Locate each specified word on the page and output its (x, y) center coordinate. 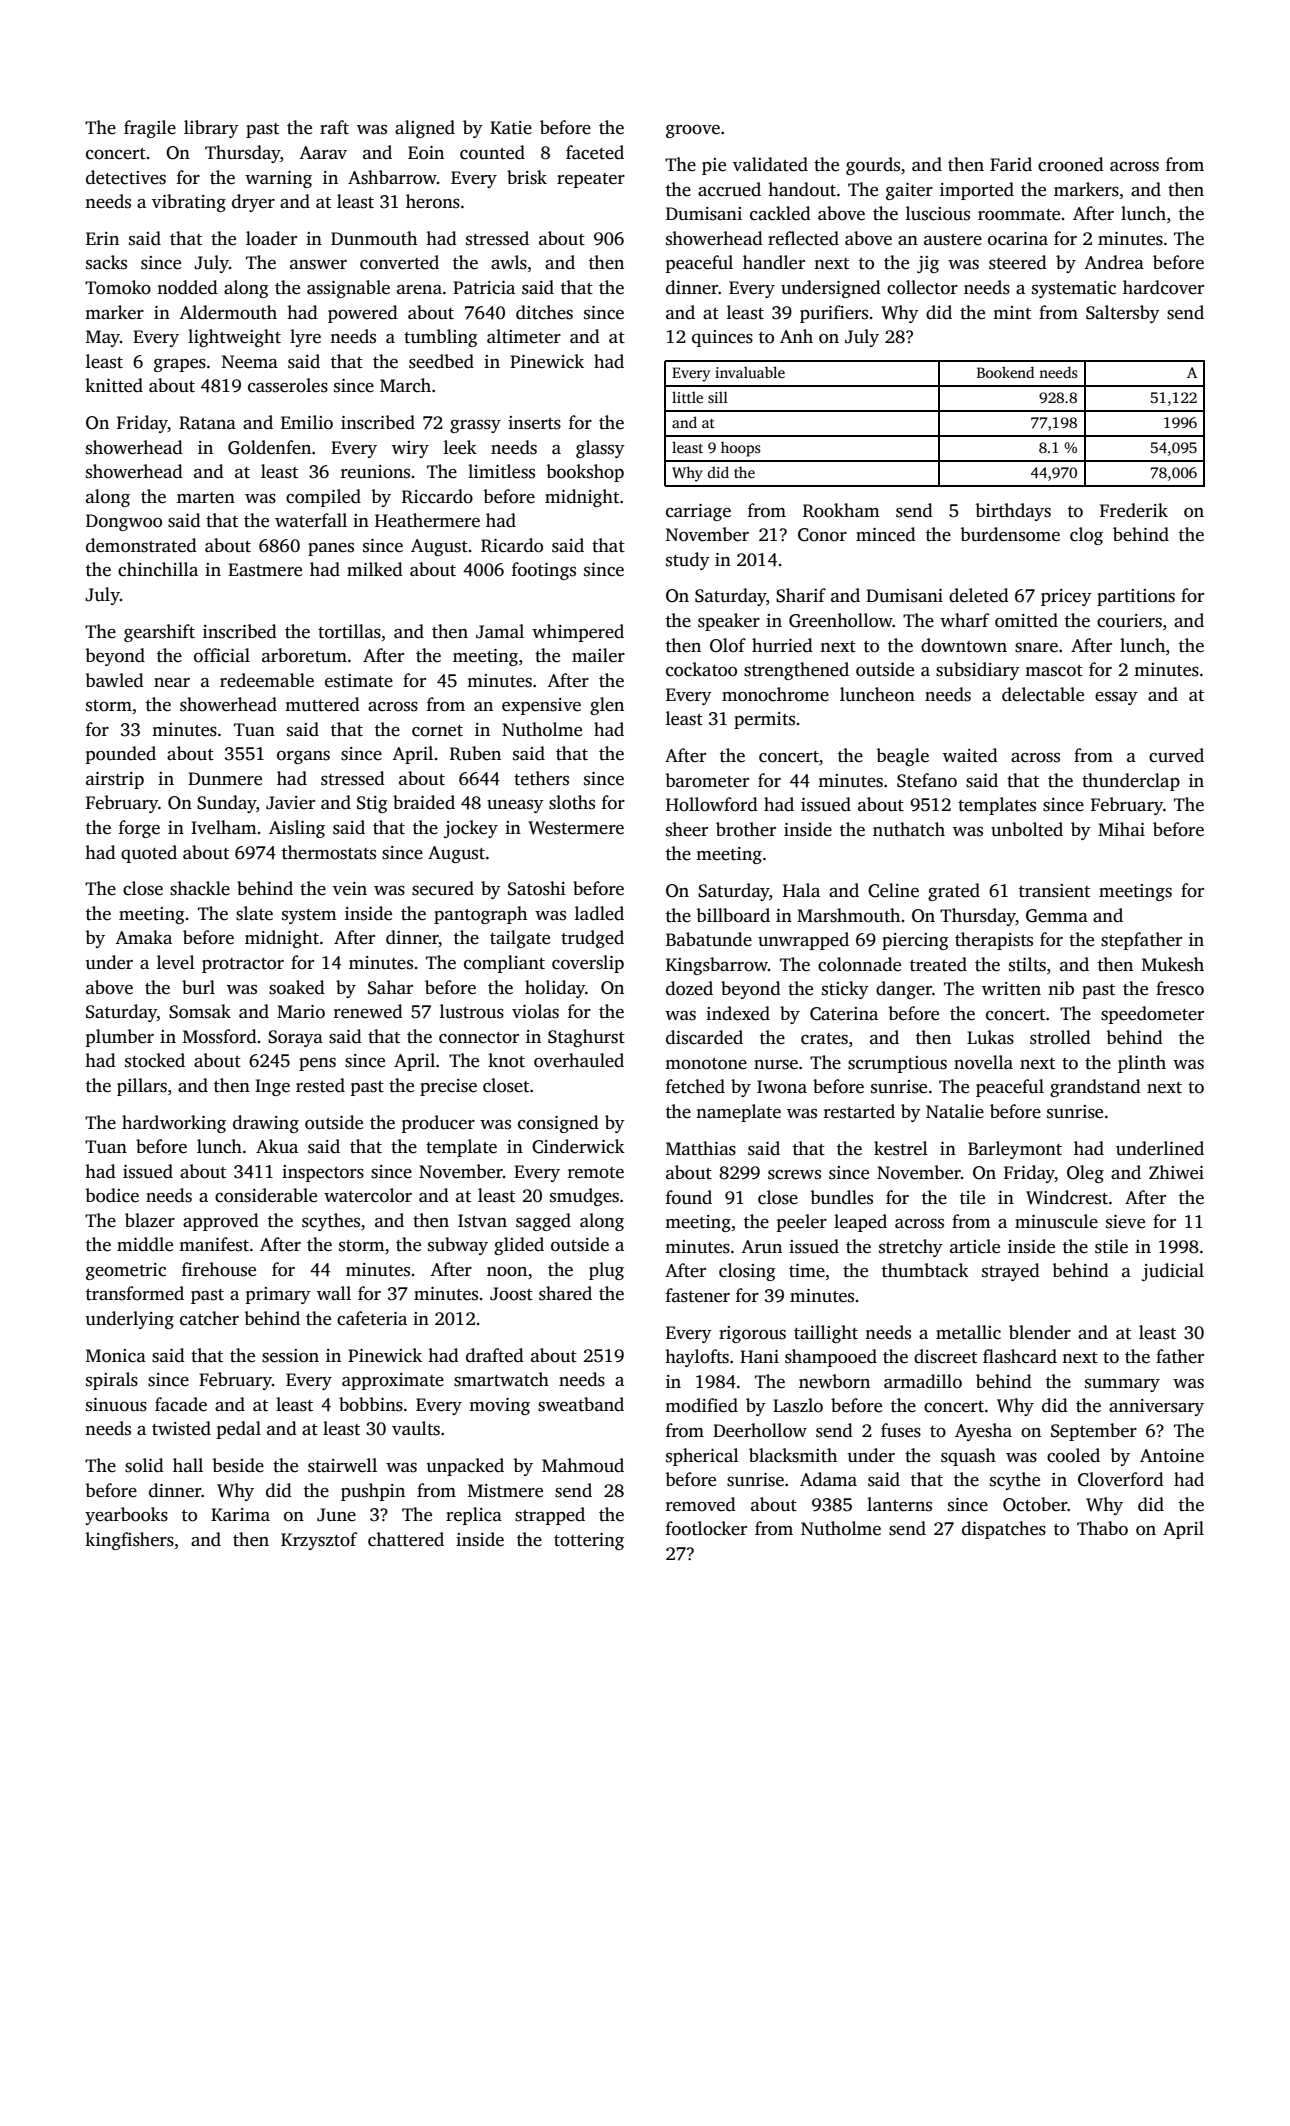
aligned (425, 129)
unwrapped (803, 941)
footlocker (706, 1528)
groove (693, 131)
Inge (272, 1087)
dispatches (1004, 1530)
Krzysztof (319, 1541)
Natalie (955, 1111)
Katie (511, 128)
